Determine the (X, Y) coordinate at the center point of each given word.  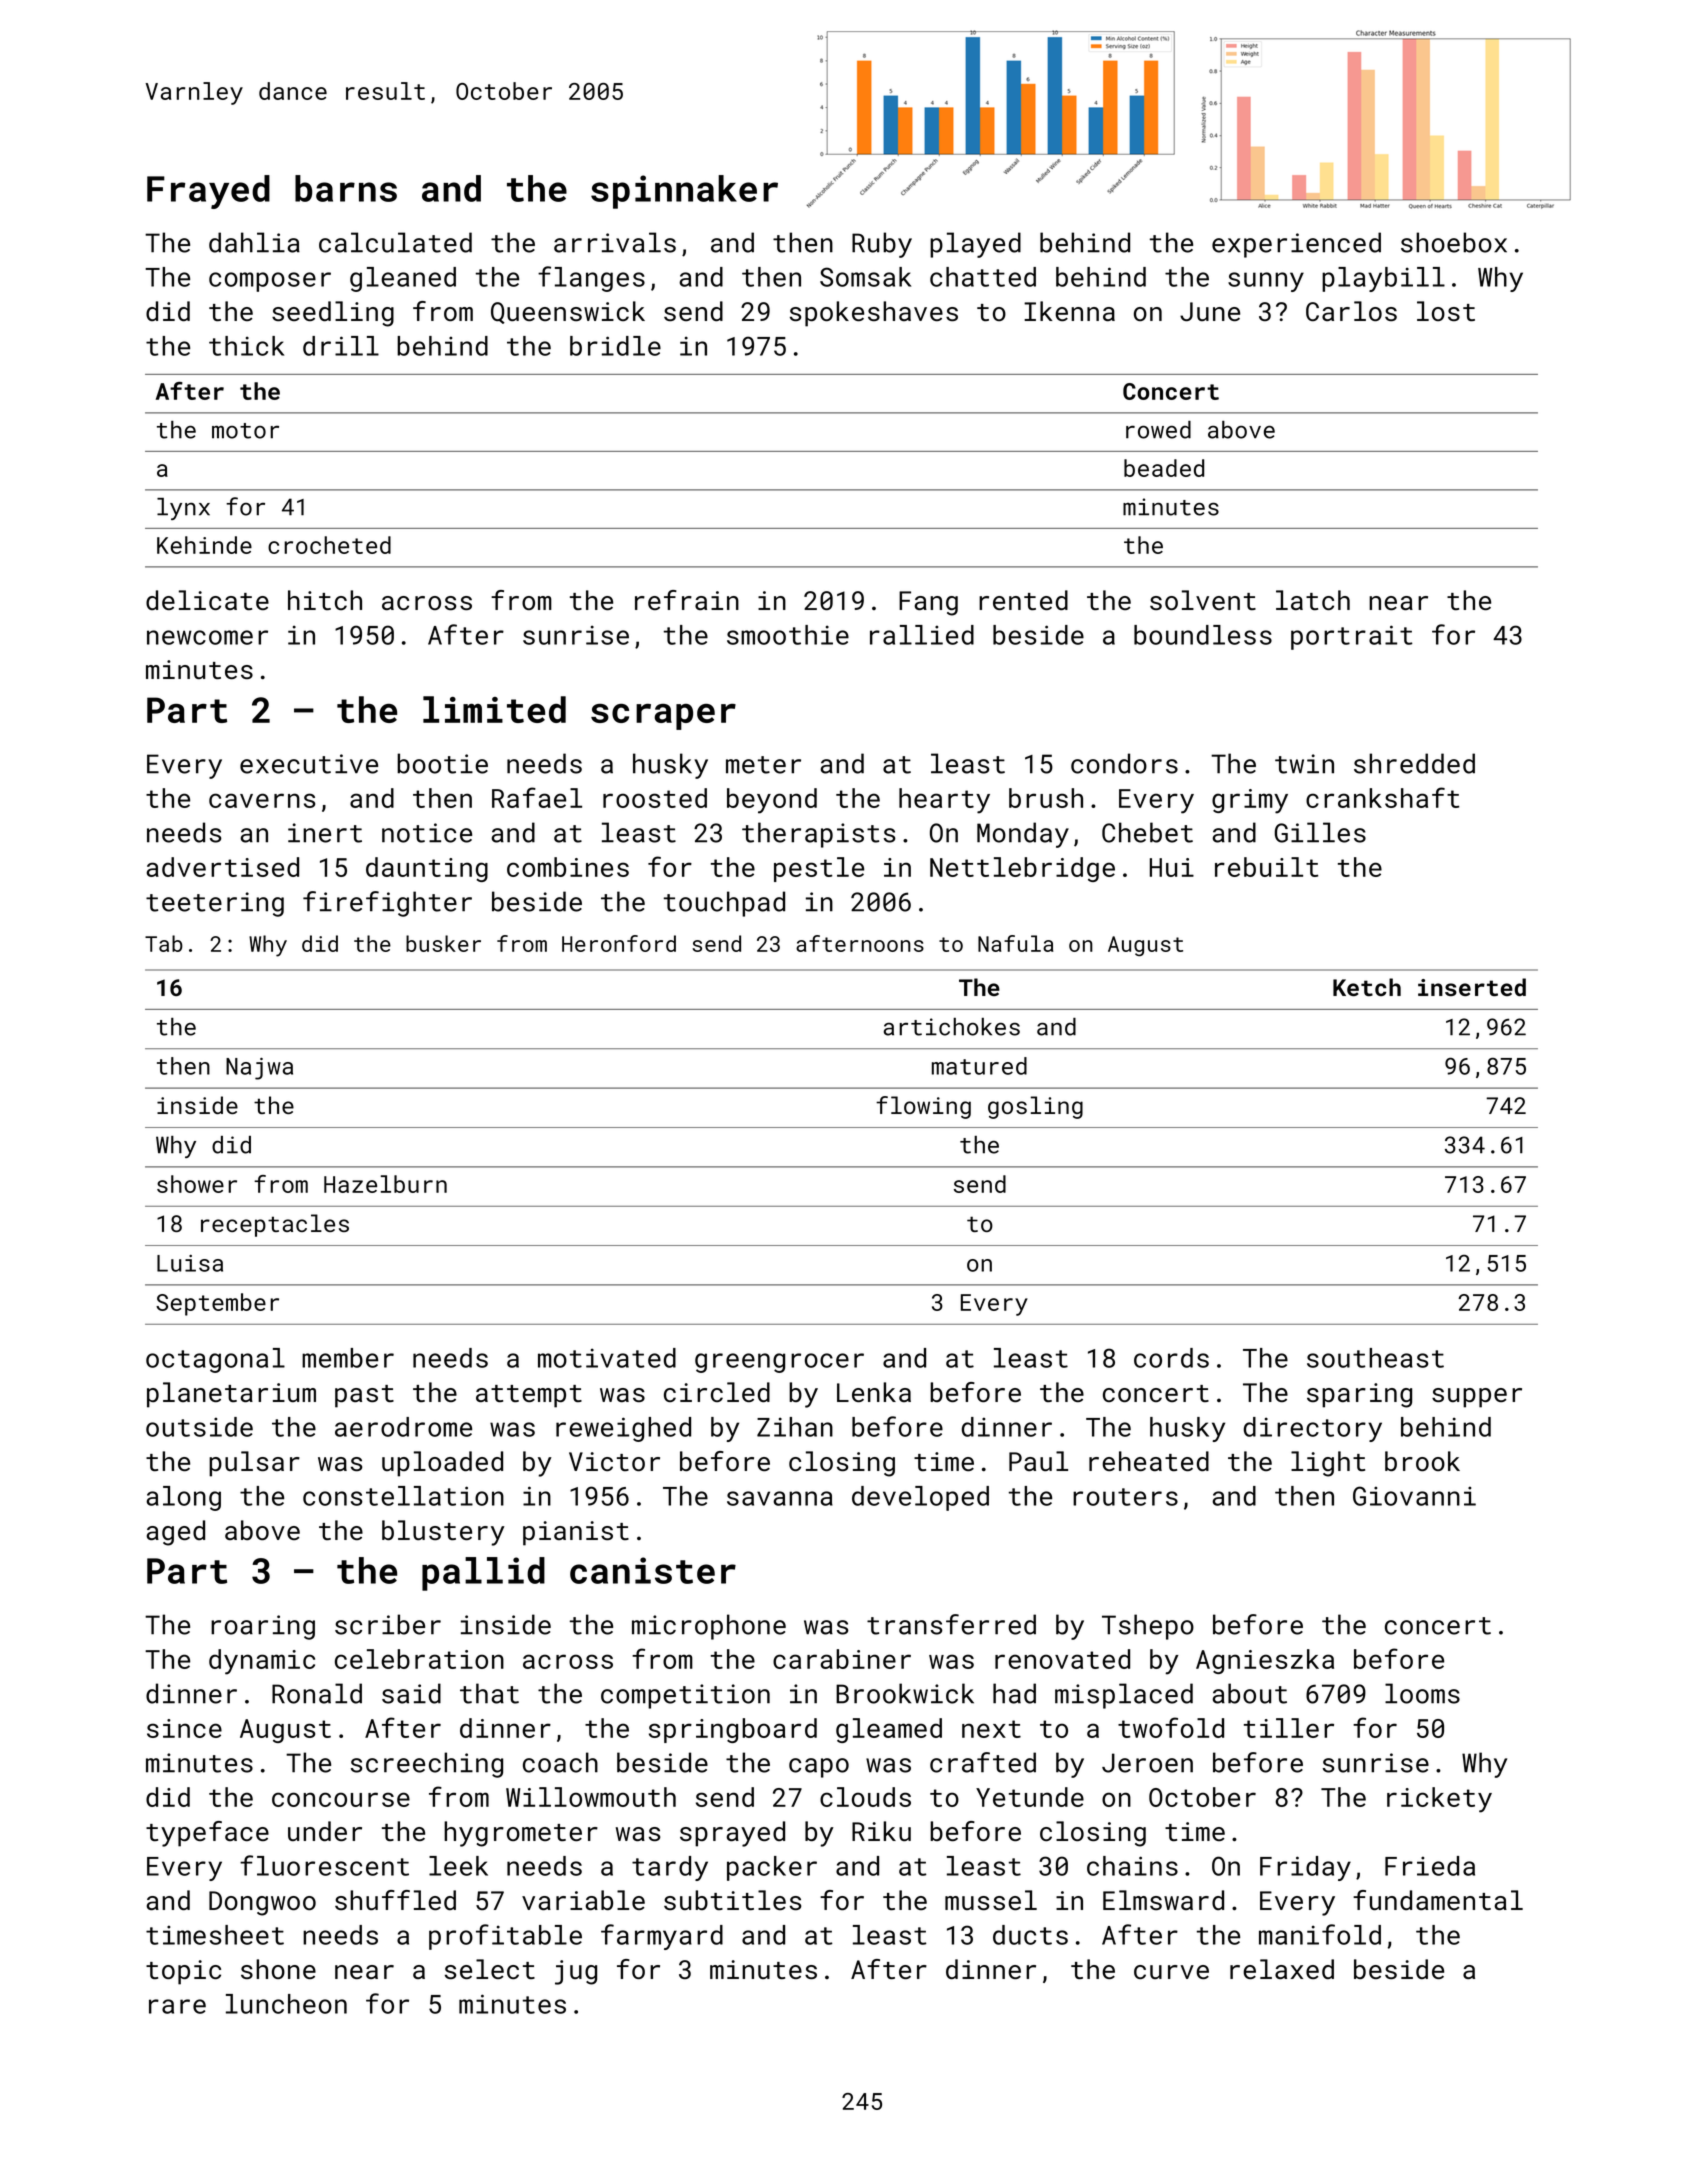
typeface (207, 1834)
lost (1446, 311)
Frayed (208, 192)
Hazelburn (385, 1184)
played (975, 245)
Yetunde (1030, 1797)
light (1328, 1464)
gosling (1035, 1107)
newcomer (207, 637)
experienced (1296, 245)
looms (1422, 1693)
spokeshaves (874, 314)
